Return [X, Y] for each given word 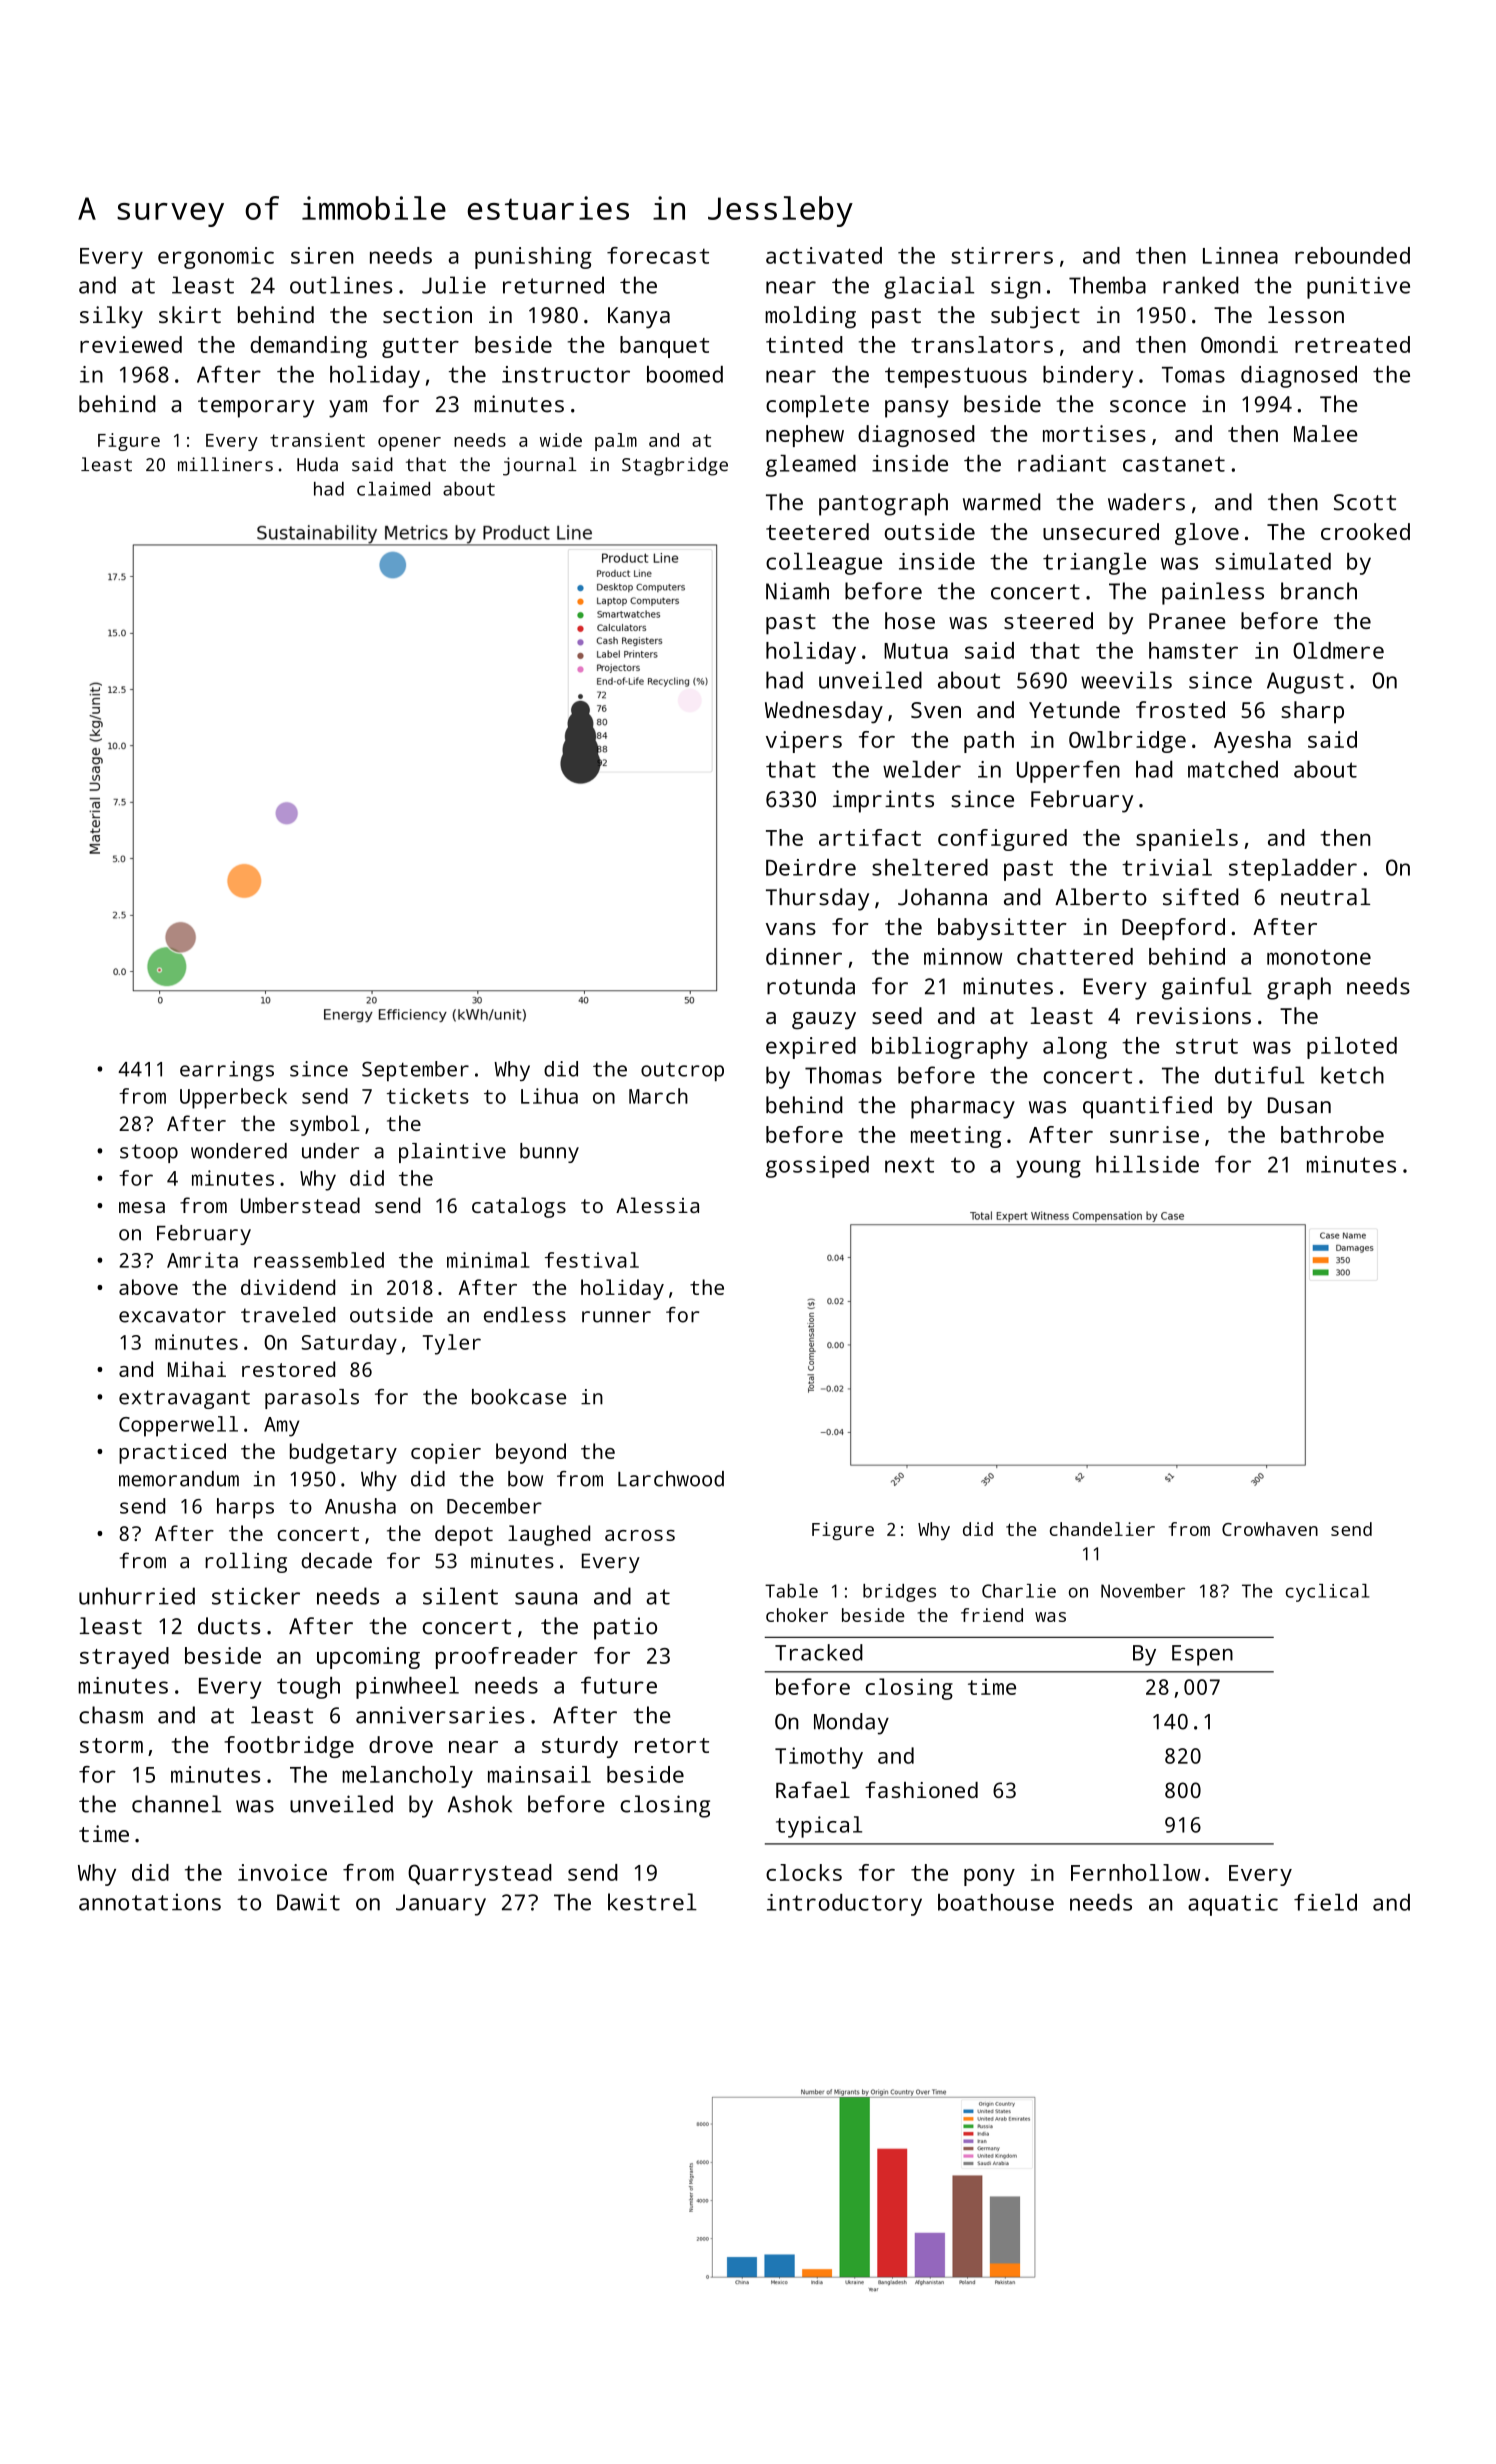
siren [322, 255]
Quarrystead [480, 1875]
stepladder [1293, 870]
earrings [227, 1071]
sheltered [930, 867]
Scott [1365, 502]
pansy [917, 409]
